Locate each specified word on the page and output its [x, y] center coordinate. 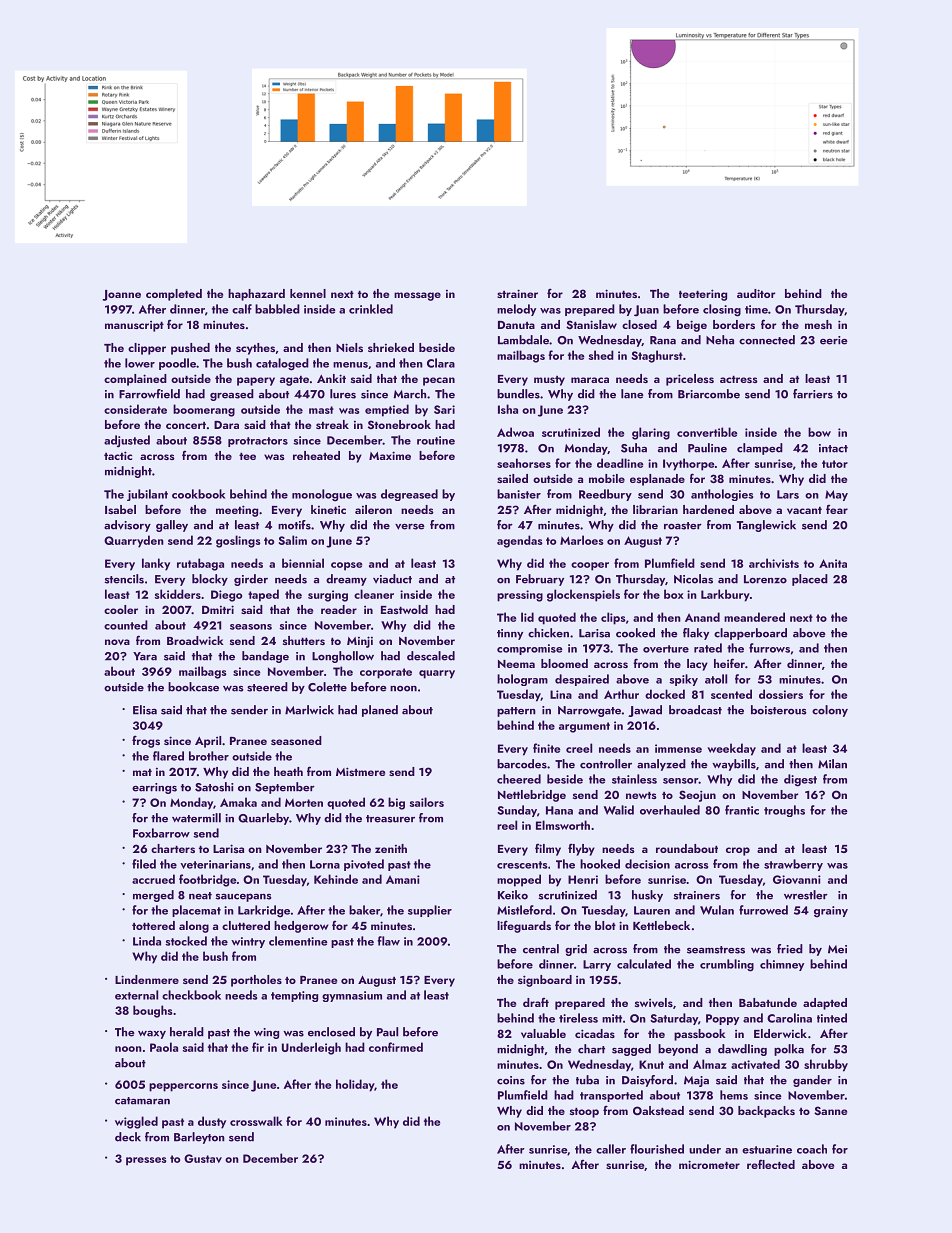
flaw [388, 941]
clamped [760, 449]
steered [267, 687]
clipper [147, 349]
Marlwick [309, 710]
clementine [298, 941]
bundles [518, 394]
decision [647, 864]
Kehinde [336, 879]
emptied [387, 410]
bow [819, 432]
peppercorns [183, 1087]
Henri [583, 879]
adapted [825, 1004]
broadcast [695, 710]
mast [321, 410]
